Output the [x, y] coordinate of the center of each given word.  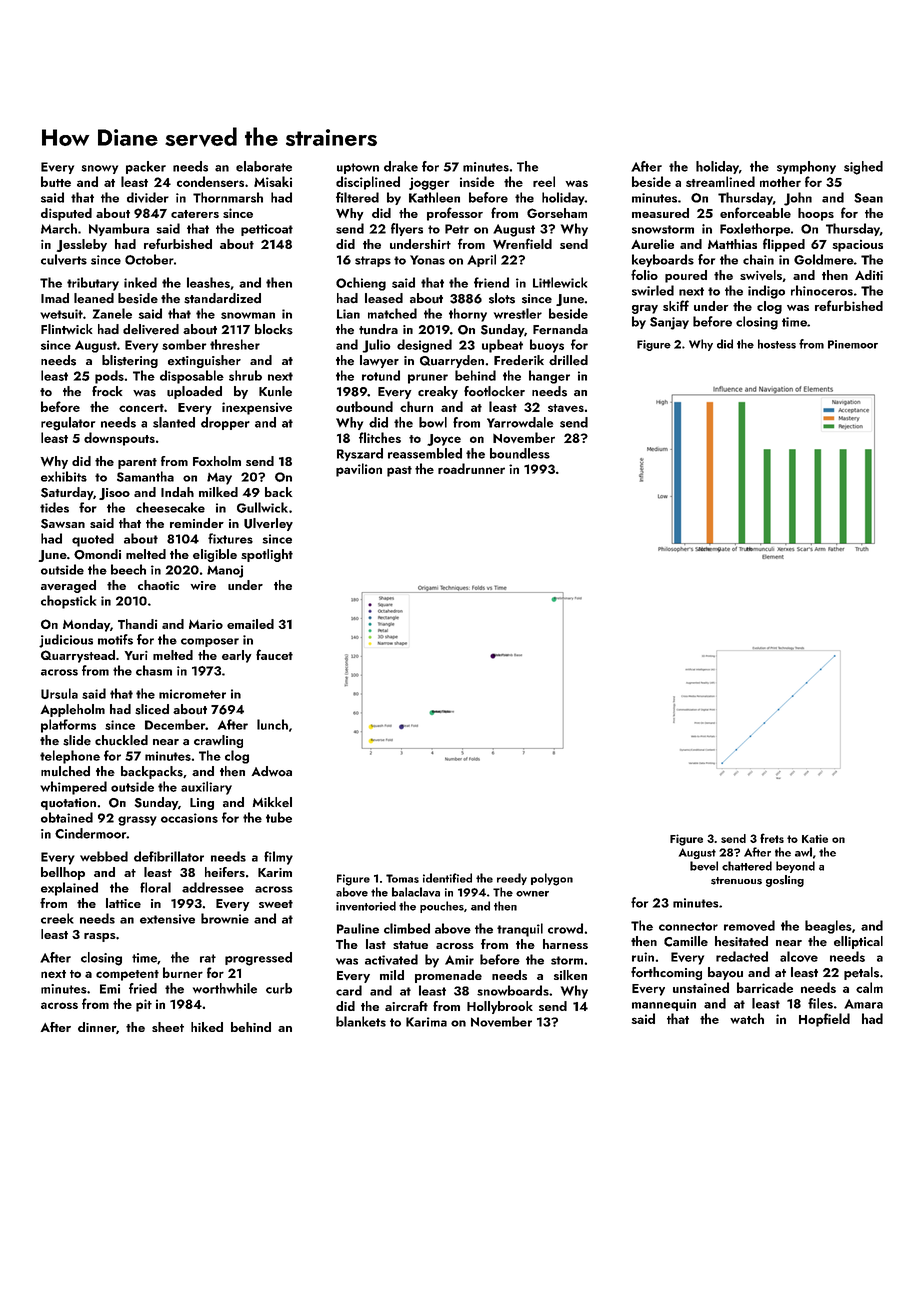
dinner [97, 1027]
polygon [552, 879]
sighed [863, 168]
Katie [815, 838]
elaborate [264, 166]
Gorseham [557, 213]
